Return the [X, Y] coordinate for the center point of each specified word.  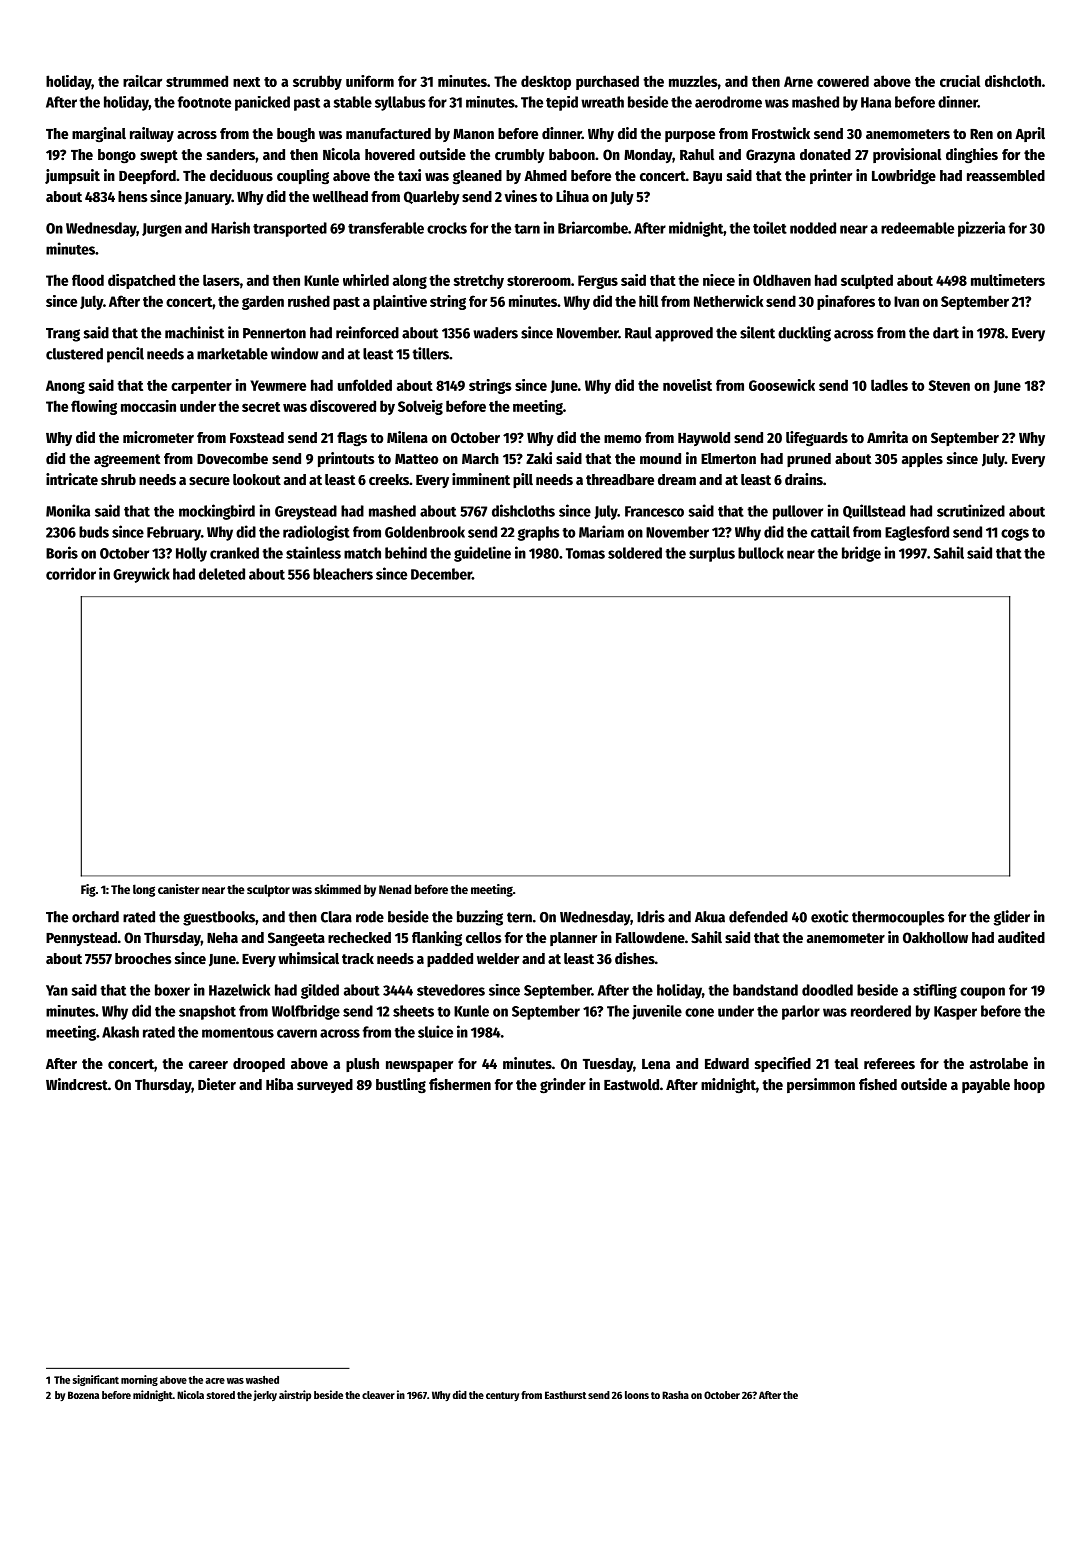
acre [215, 1381]
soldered [635, 553]
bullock [761, 553]
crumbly [520, 156]
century [502, 1397]
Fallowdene [650, 937]
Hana [876, 102]
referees [889, 1063]
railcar [142, 81]
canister [179, 889]
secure [209, 481]
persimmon [821, 1085]
